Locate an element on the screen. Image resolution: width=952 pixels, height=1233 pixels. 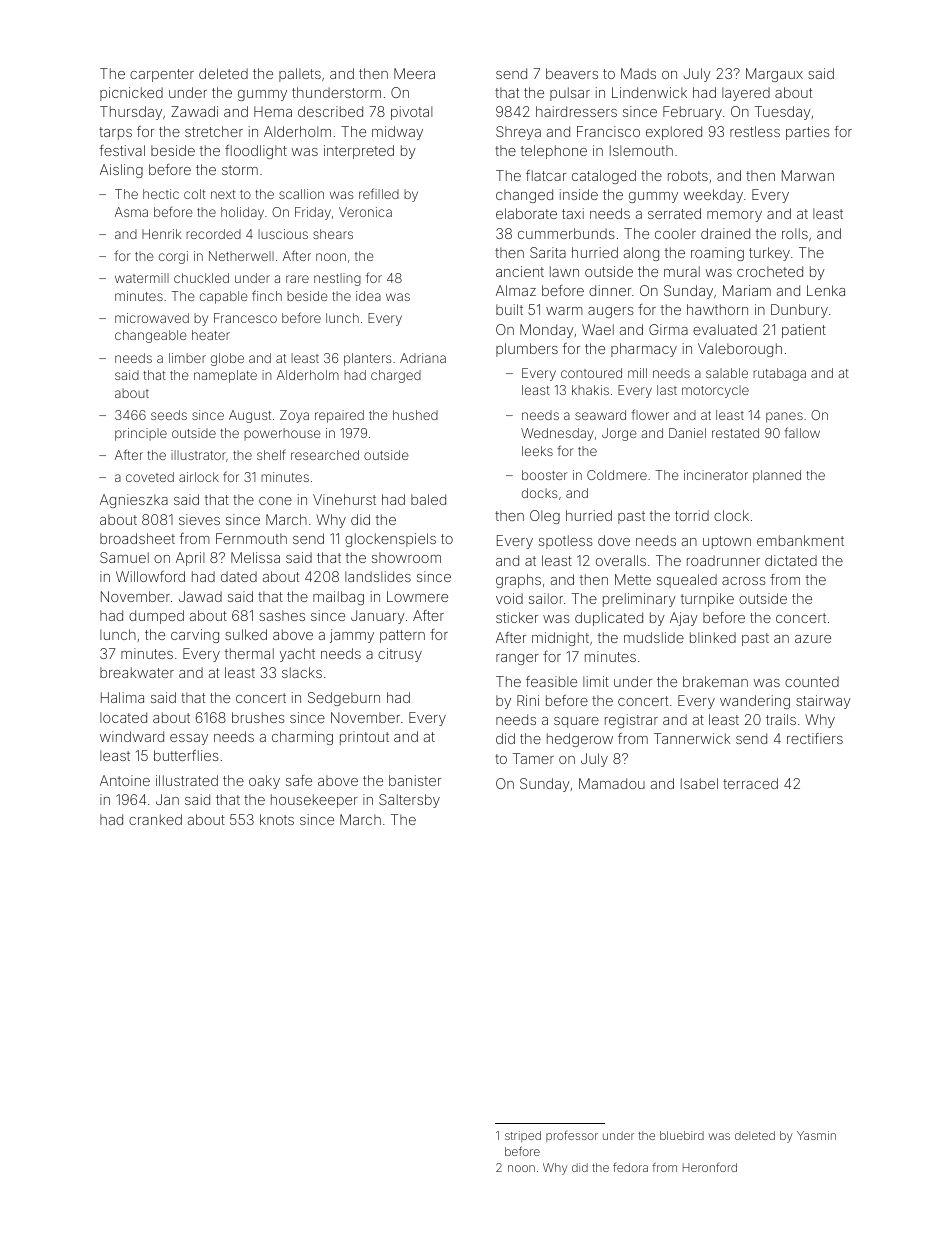
Shreya is located at coordinates (518, 133).
